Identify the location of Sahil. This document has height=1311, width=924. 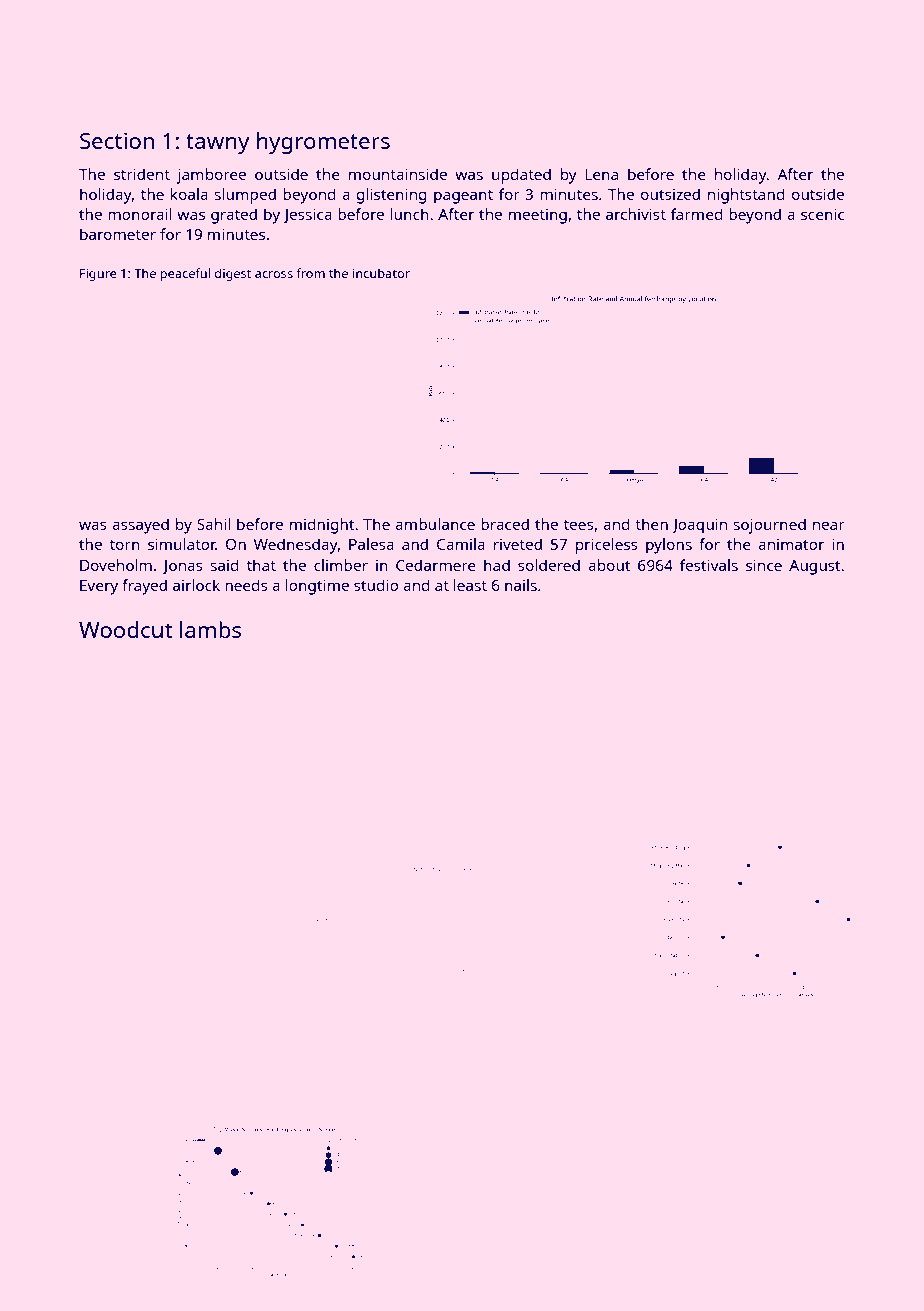
(213, 524).
